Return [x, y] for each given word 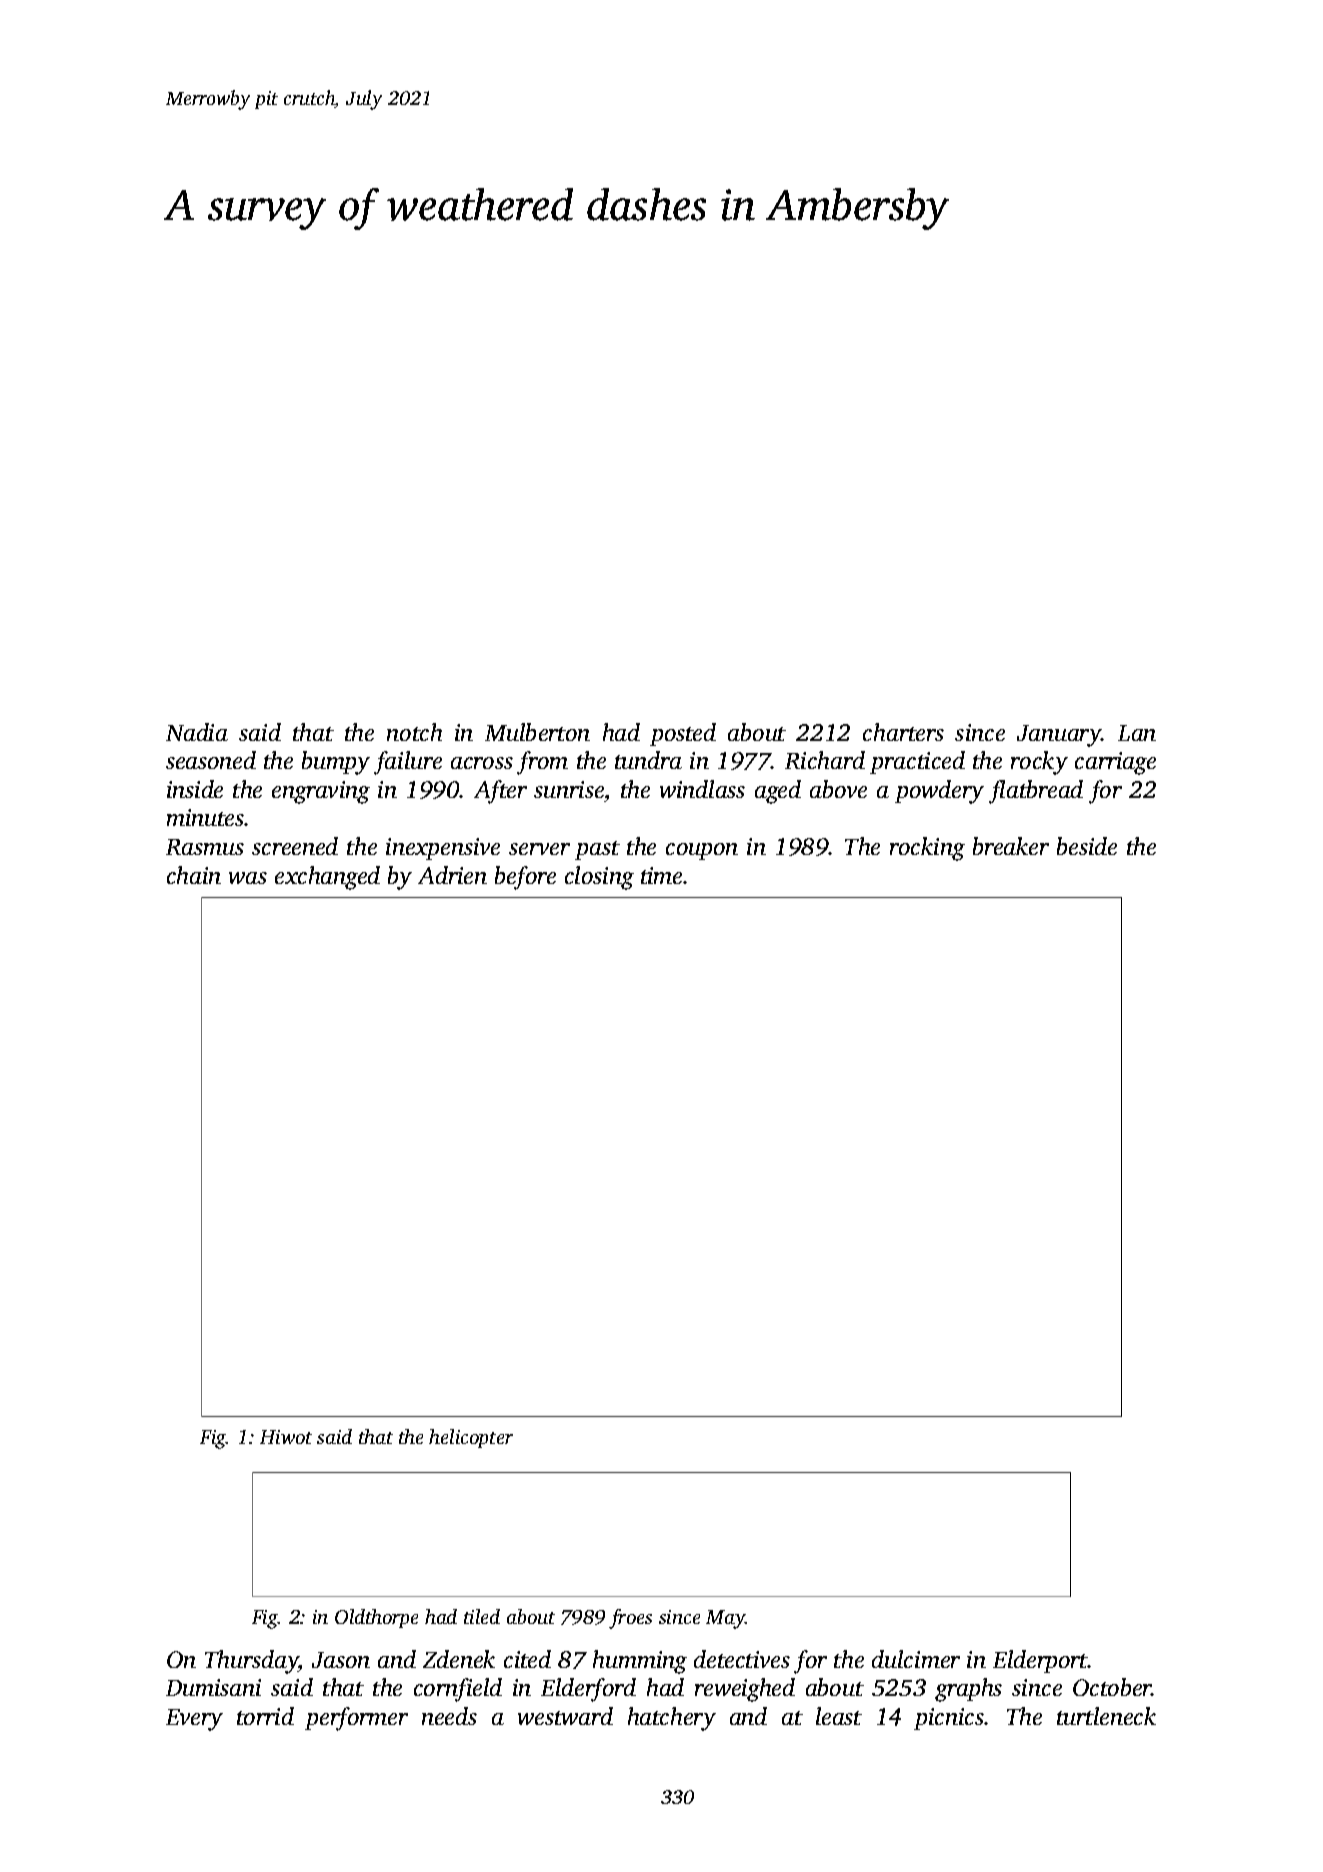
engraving [321, 792]
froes [630, 1619]
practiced [917, 762]
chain [194, 875]
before [525, 878]
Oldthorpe [376, 1618]
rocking [927, 849]
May [725, 1619]
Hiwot [286, 1437]
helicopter [471, 1438]
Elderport [1040, 1661]
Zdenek [459, 1659]
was [248, 878]
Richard [825, 760]
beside [1087, 846]
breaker [1011, 846]
